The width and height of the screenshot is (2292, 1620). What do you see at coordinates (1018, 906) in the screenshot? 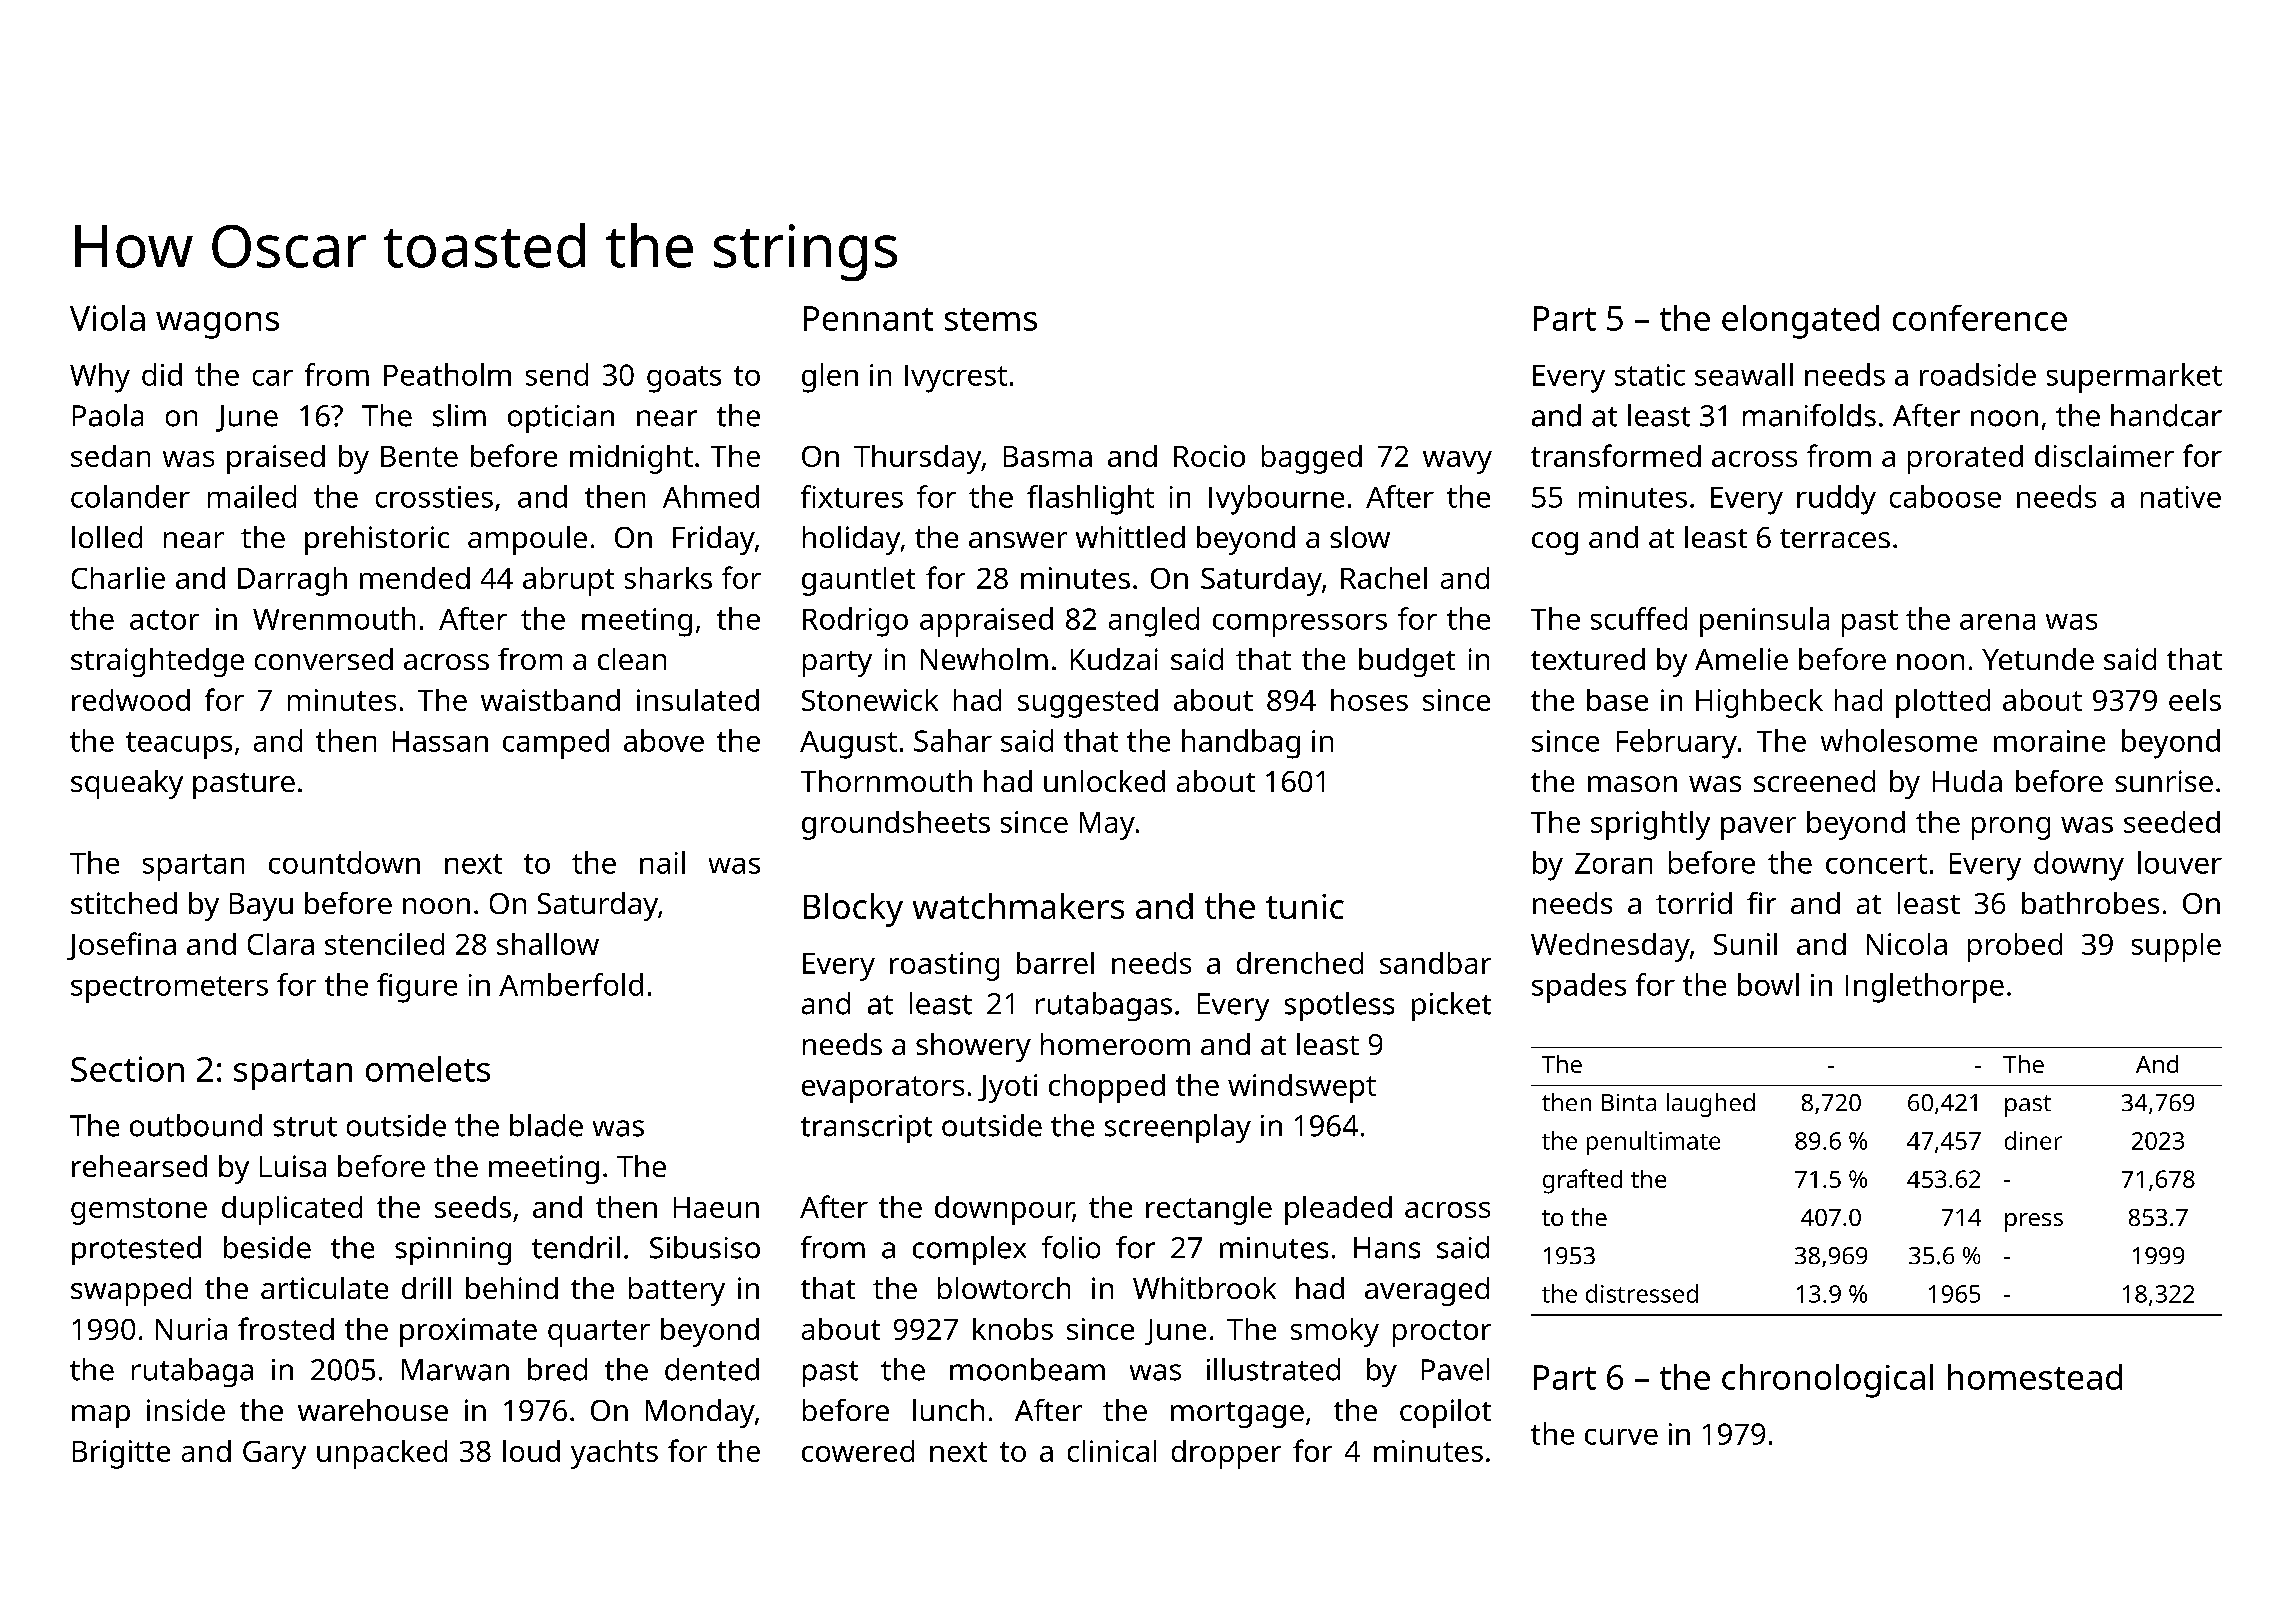
I see `watchmakers` at bounding box center [1018, 906].
